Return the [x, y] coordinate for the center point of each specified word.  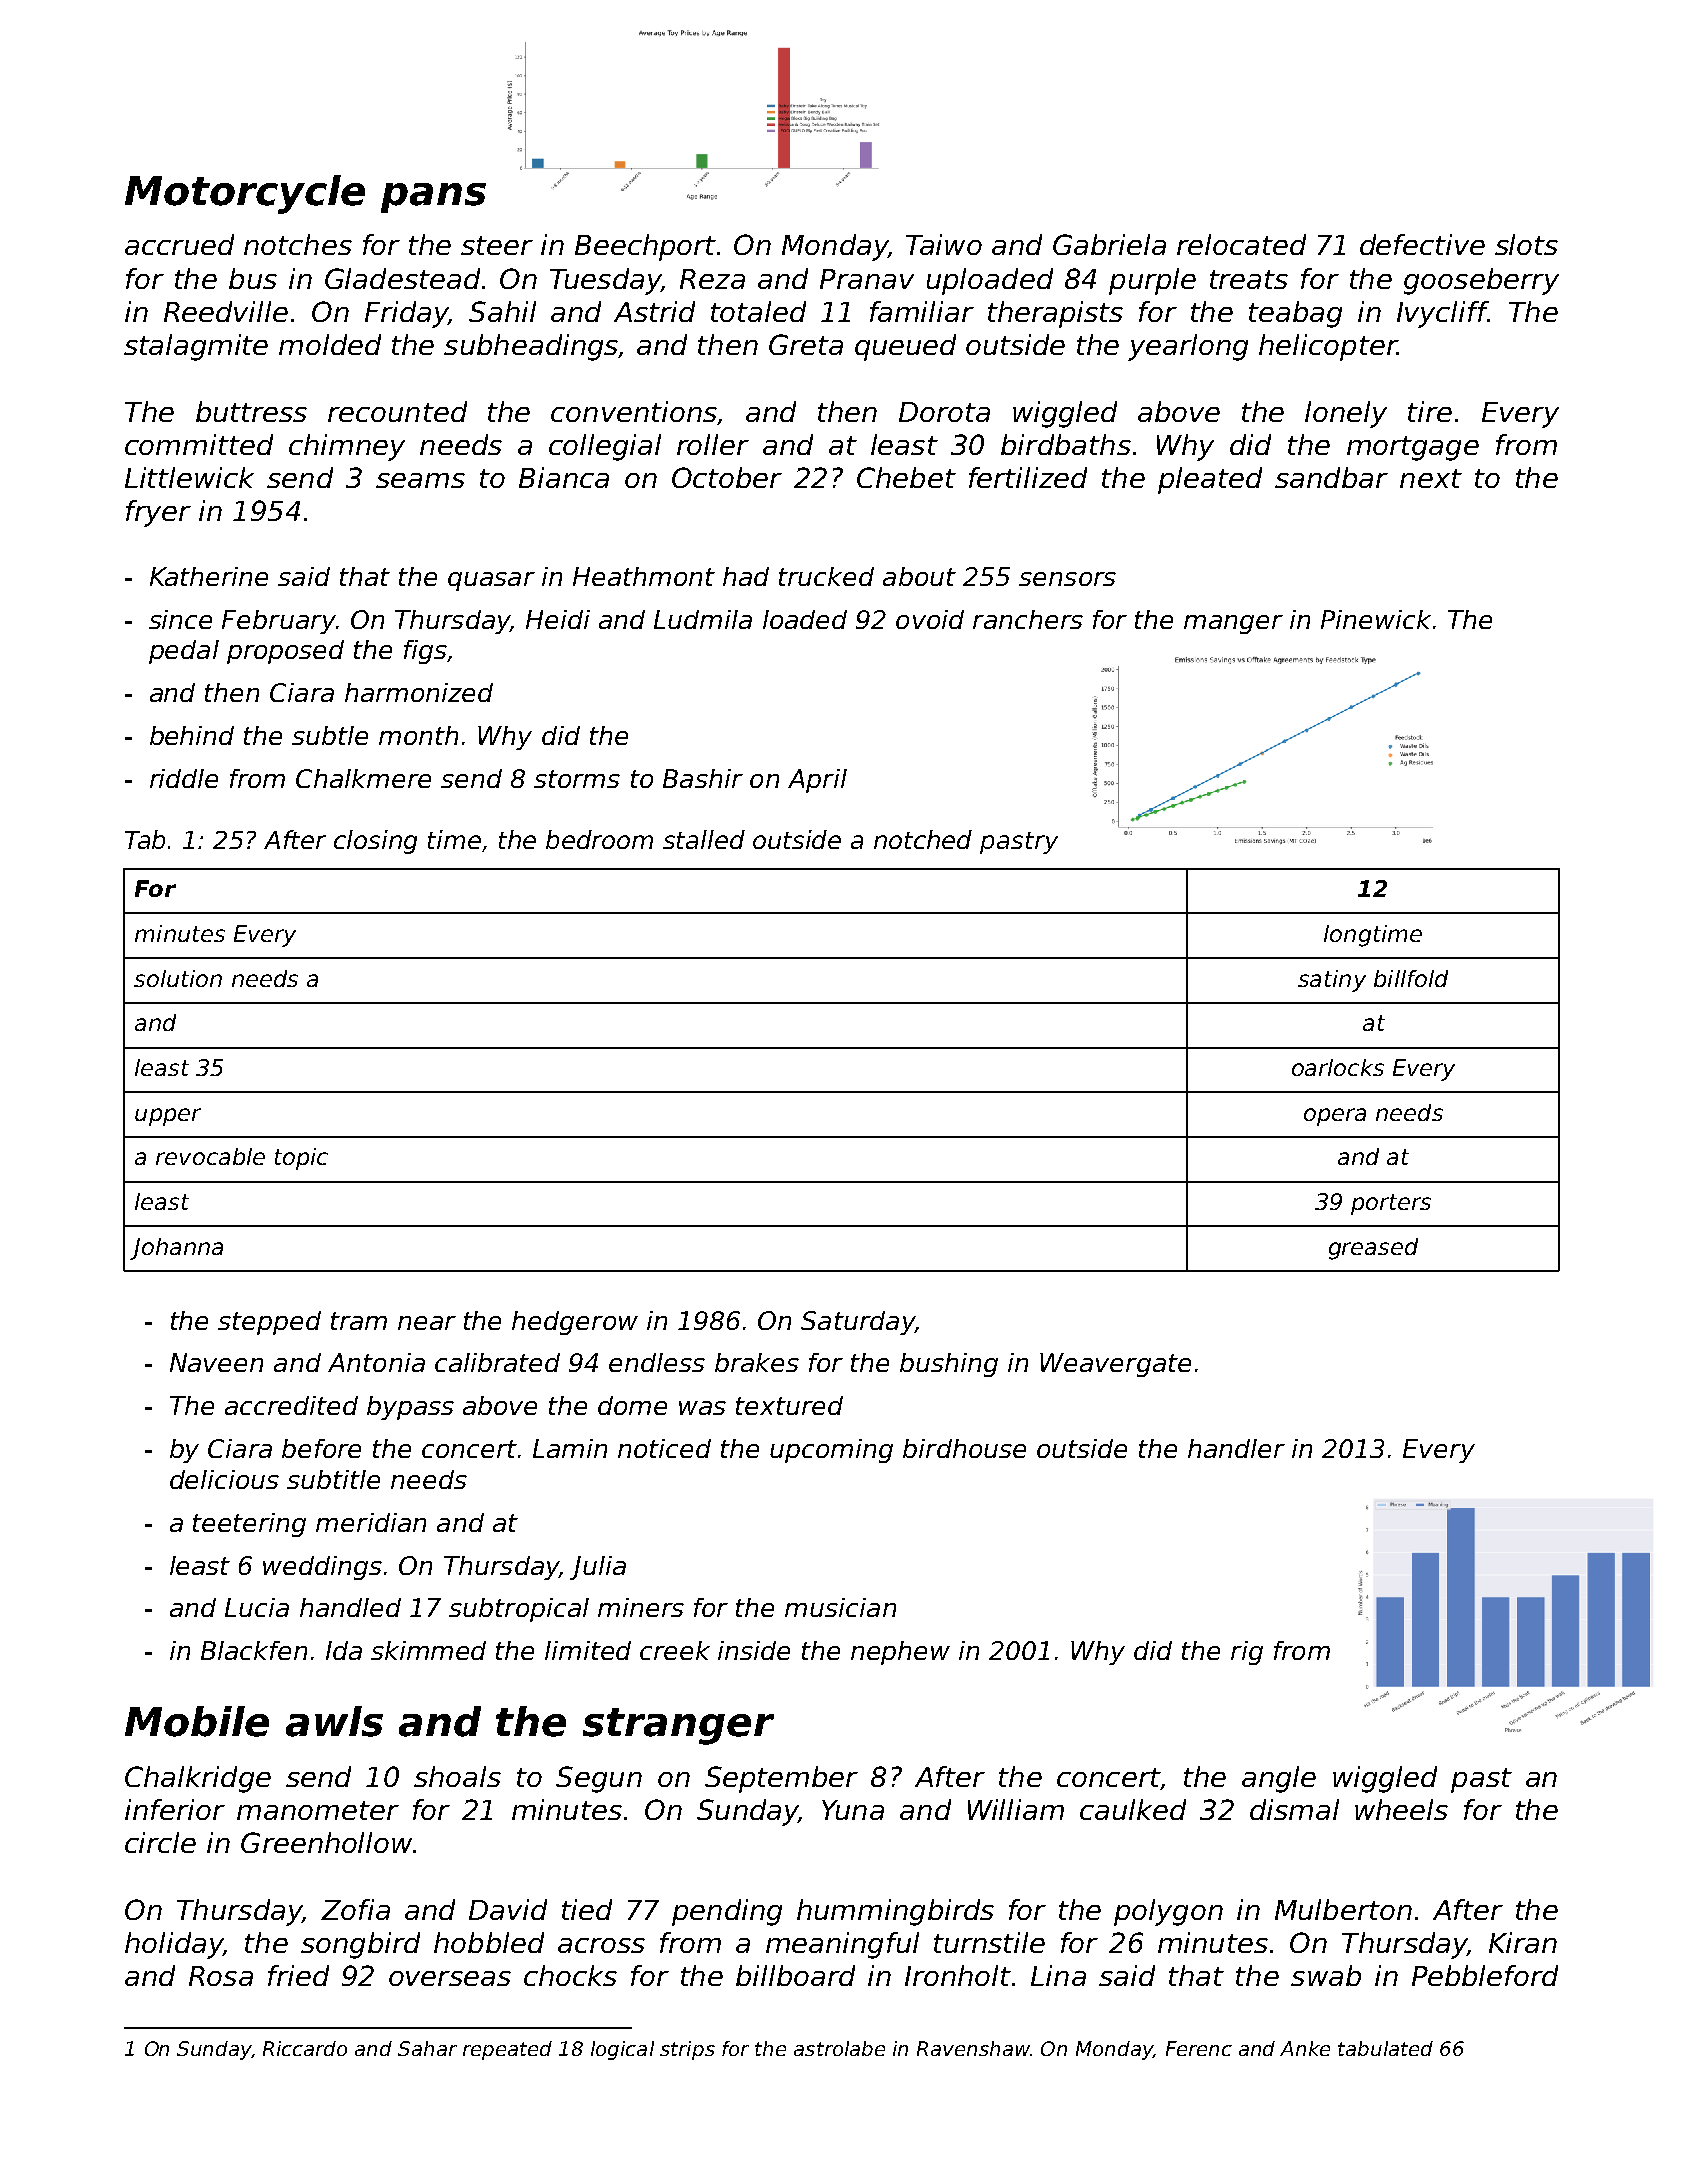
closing [375, 842]
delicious [224, 1479]
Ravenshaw [973, 2048]
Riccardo [305, 2048]
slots [1526, 244]
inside [754, 1650]
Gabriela [1109, 244]
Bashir [703, 778]
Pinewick [1376, 619]
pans [433, 198]
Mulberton [1343, 1909]
